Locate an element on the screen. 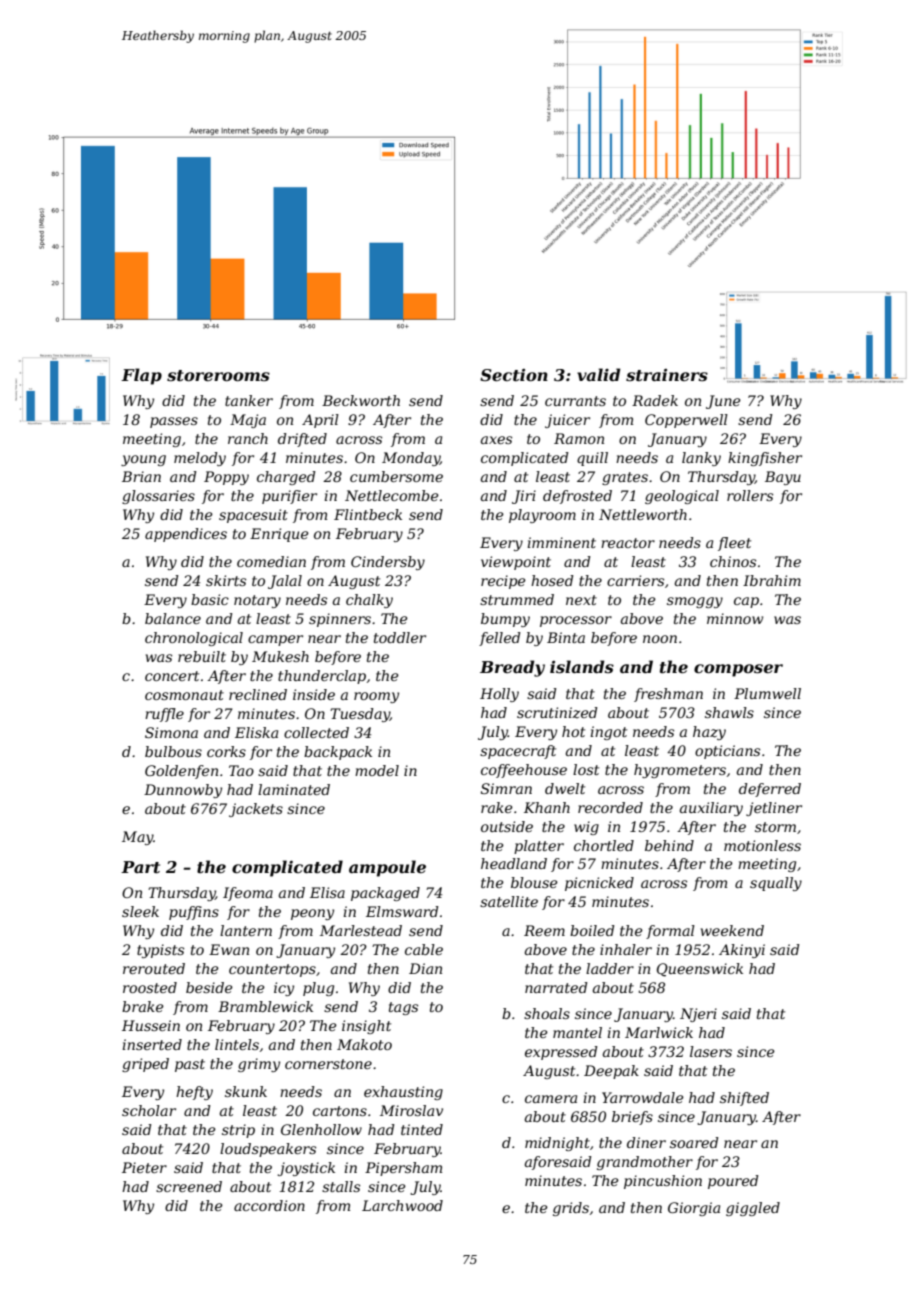  model is located at coordinates (377, 770).
